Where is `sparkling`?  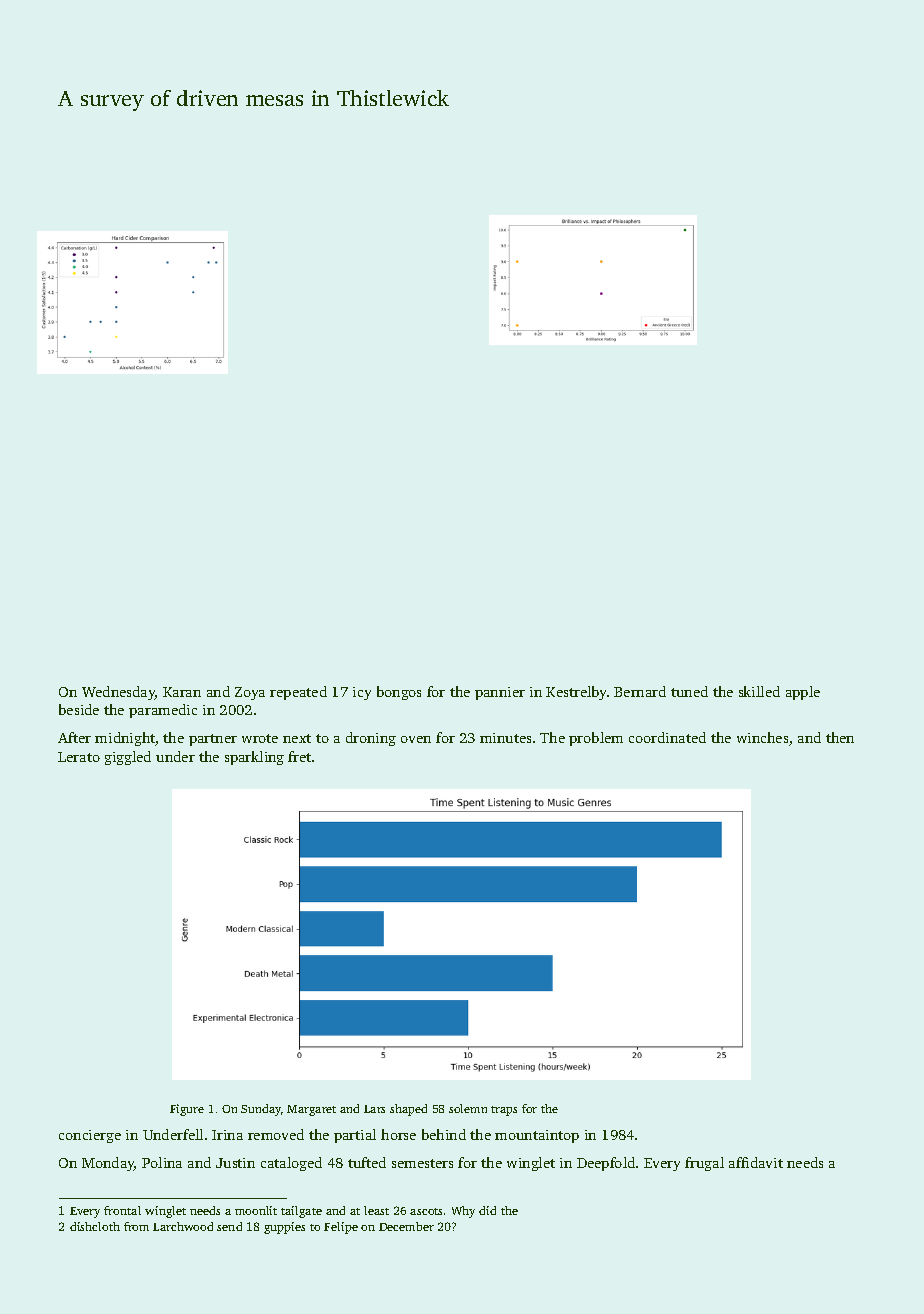 sparkling is located at coordinates (254, 758).
